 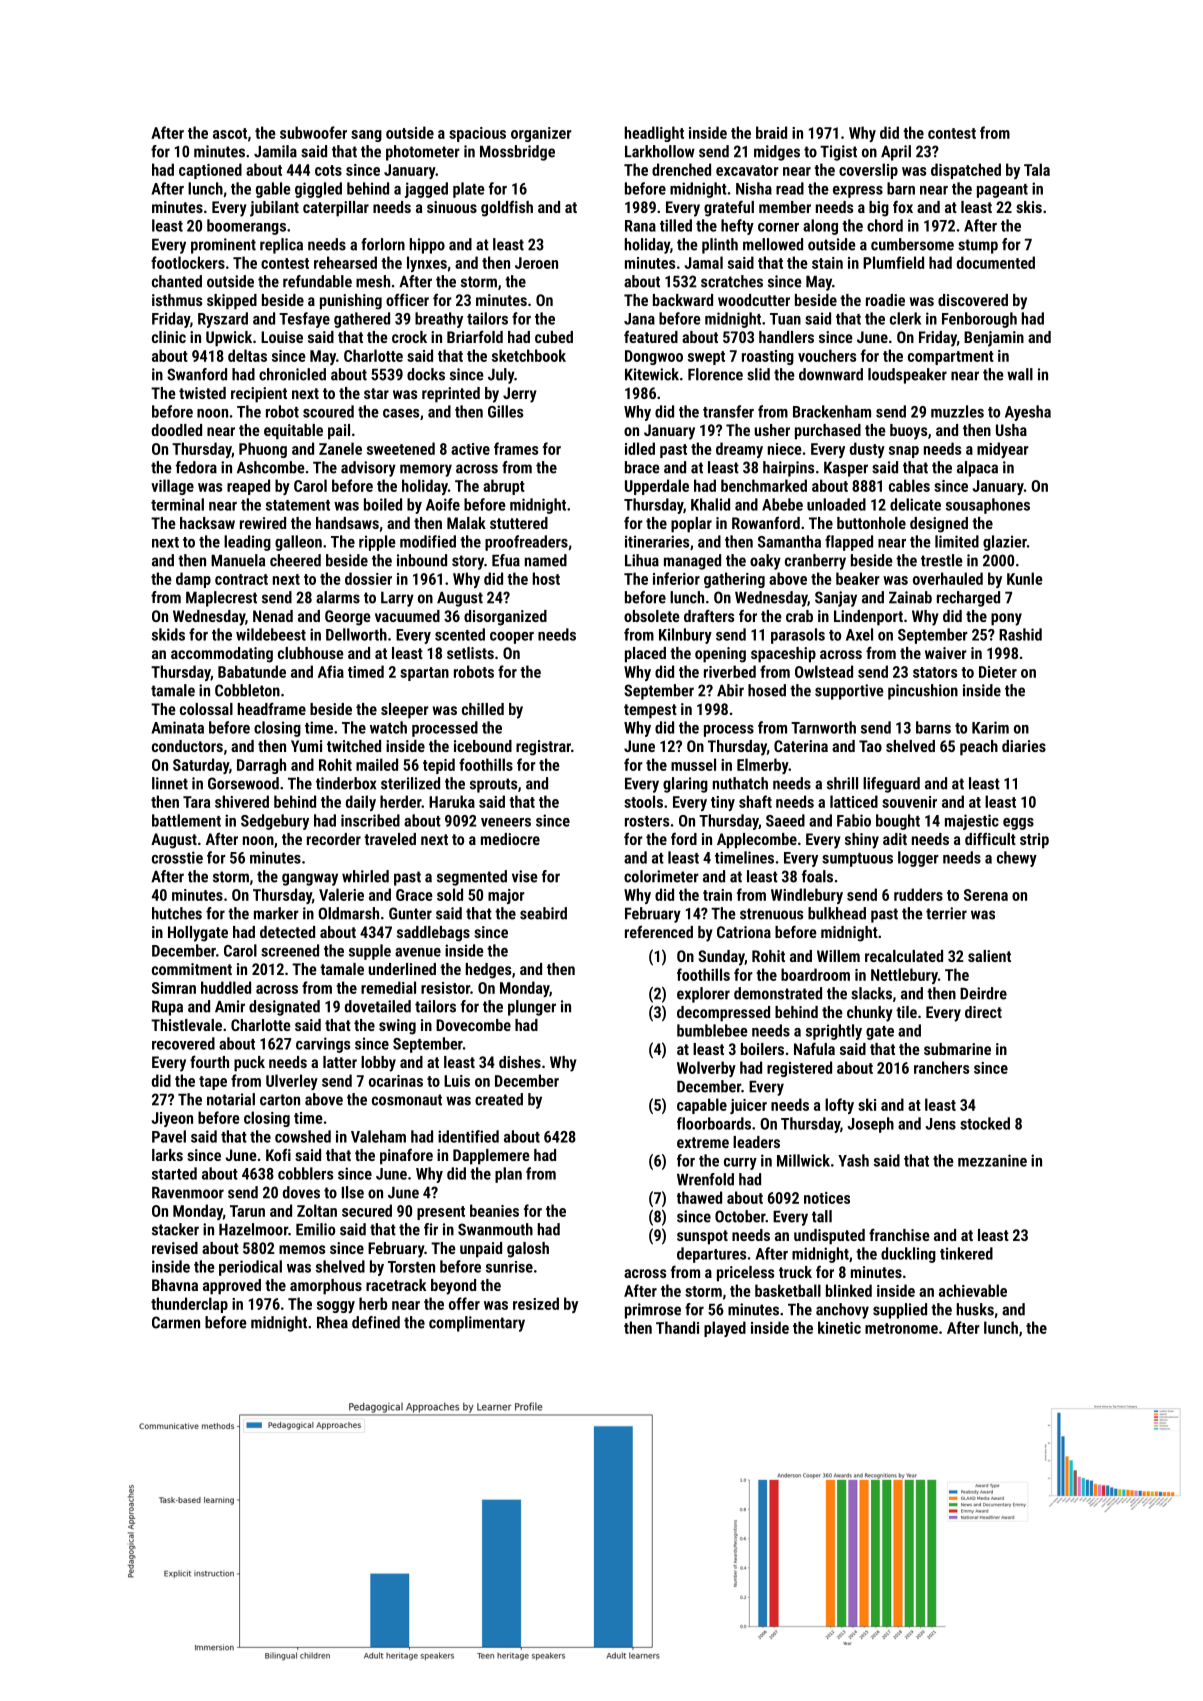 I want to click on Usha, so click(x=1011, y=430).
